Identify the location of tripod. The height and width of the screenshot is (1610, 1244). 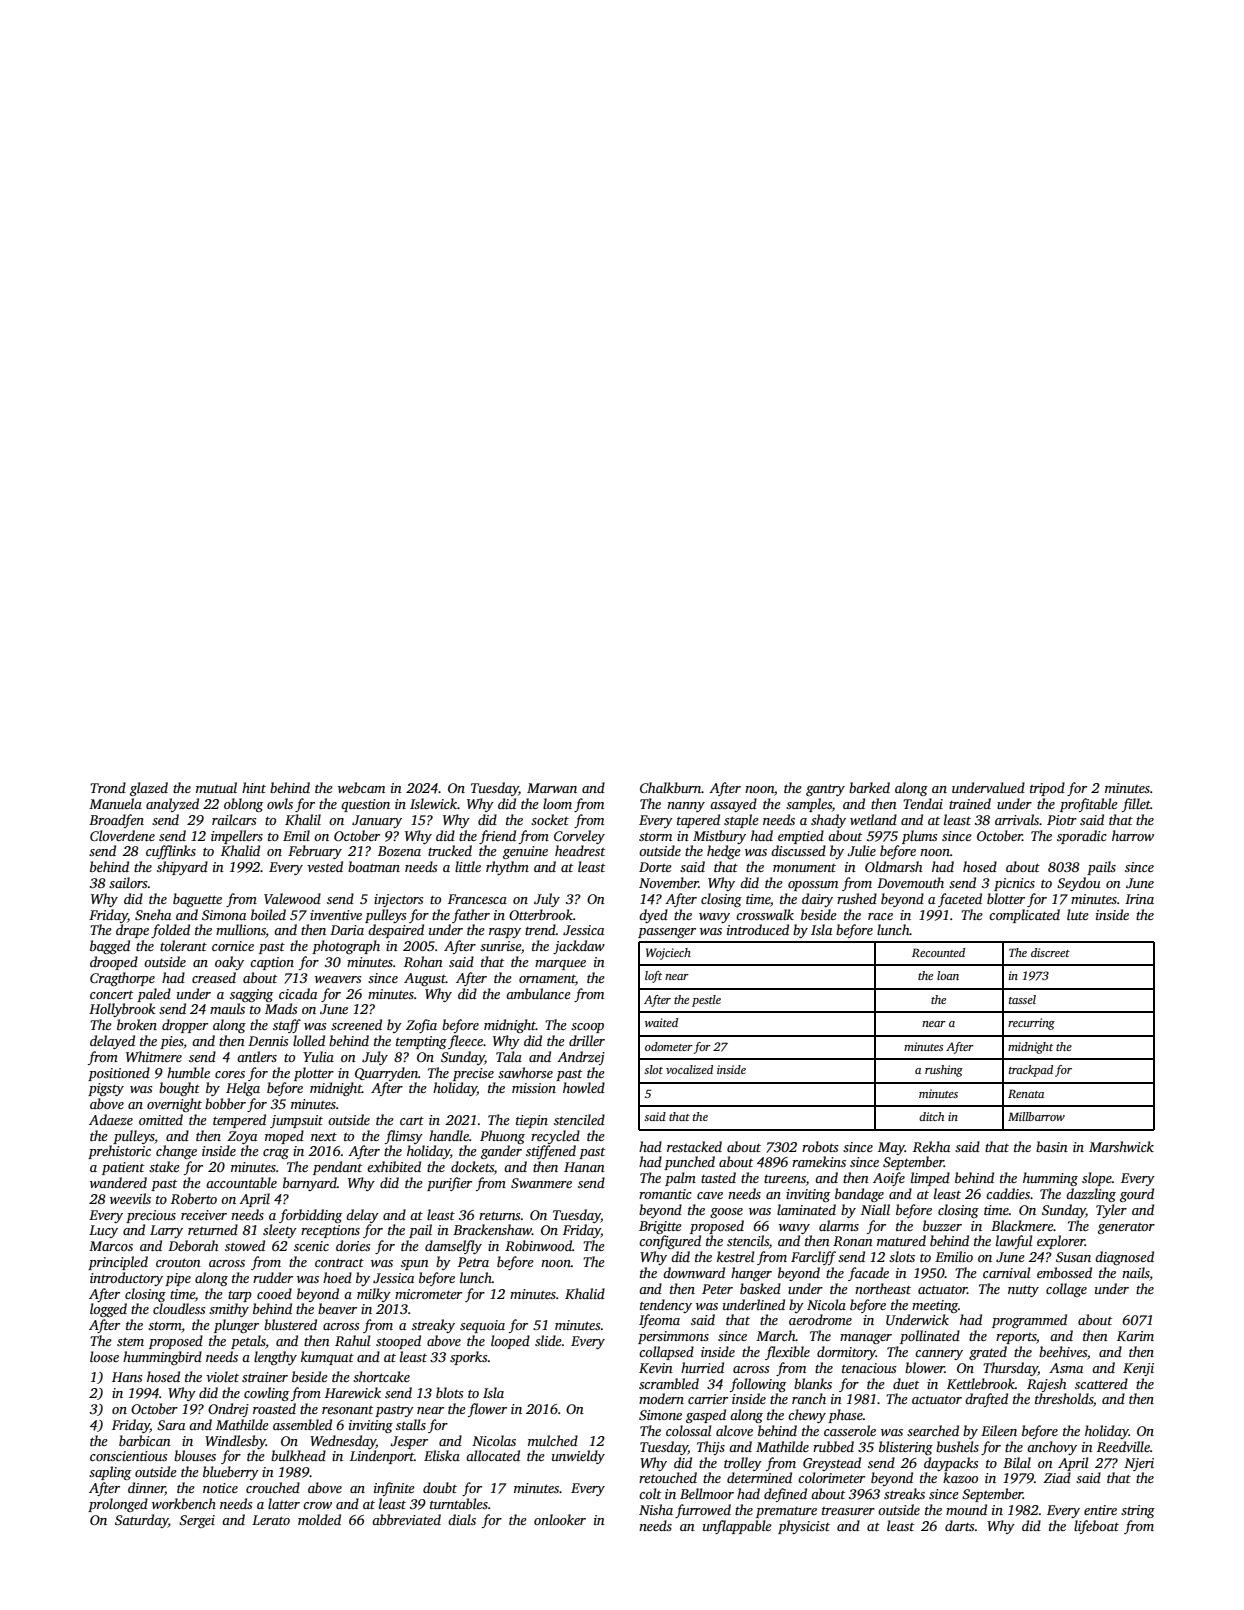
(1047, 789).
